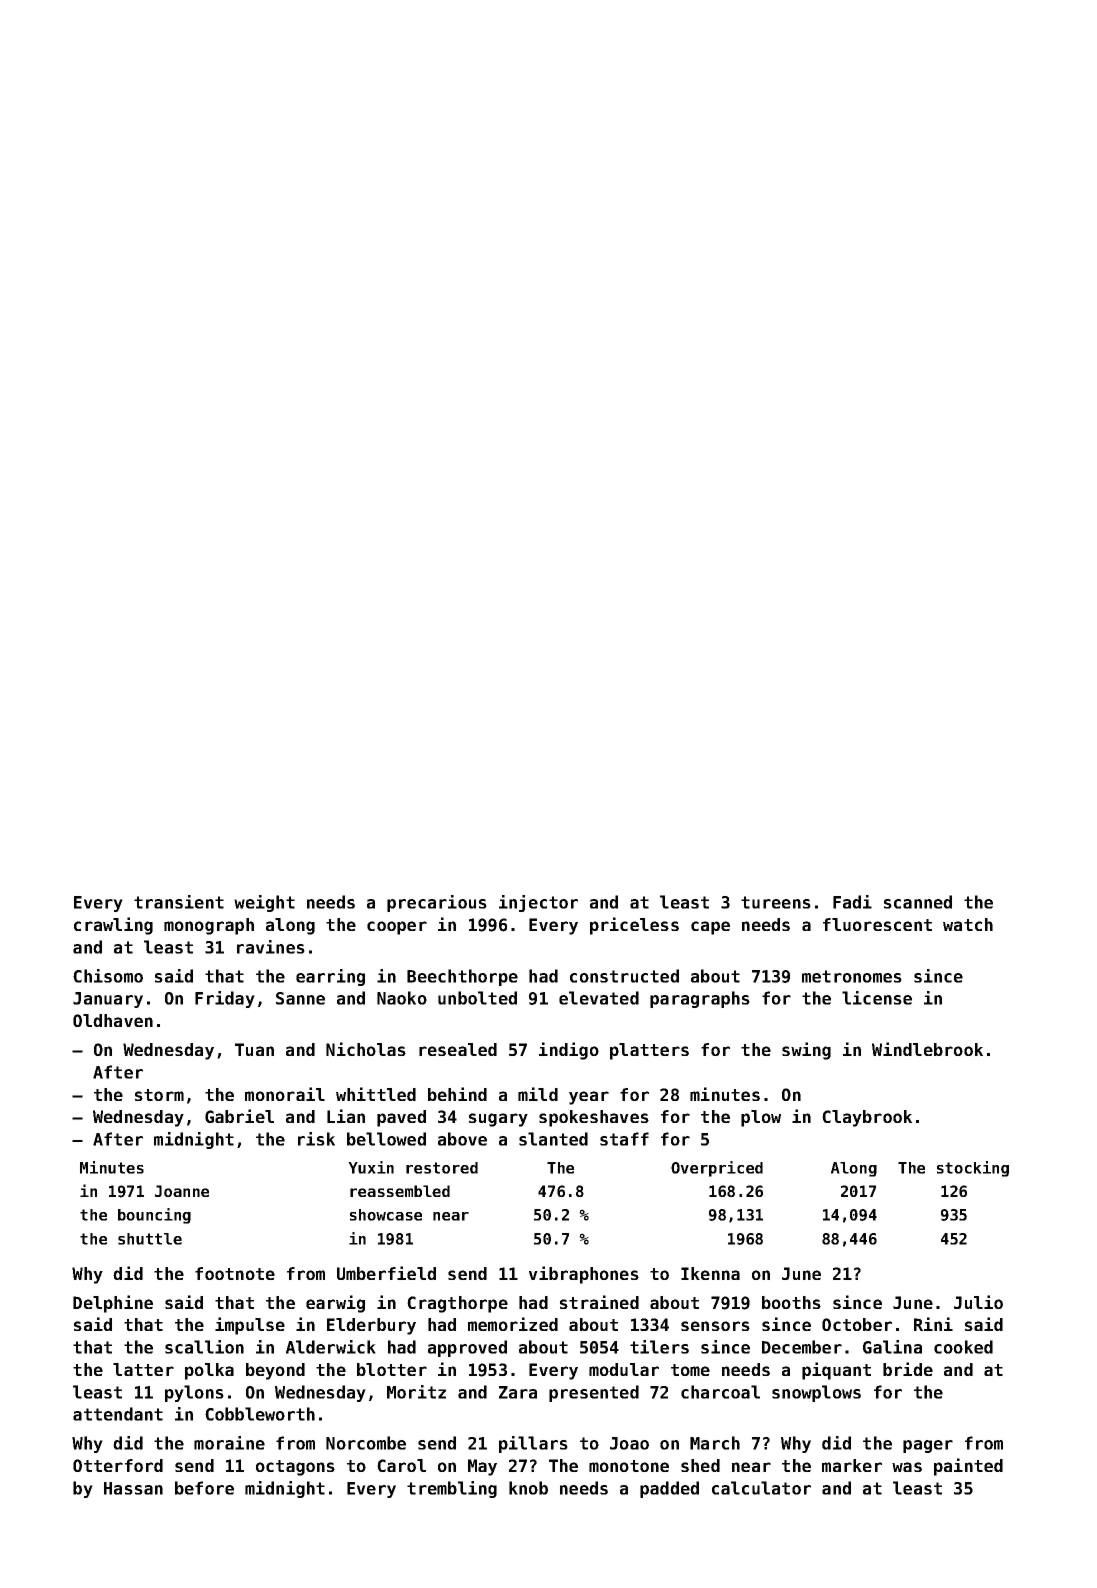 Image resolution: width=1097 pixels, height=1588 pixels. What do you see at coordinates (113, 926) in the document?
I see `crawling` at bounding box center [113, 926].
